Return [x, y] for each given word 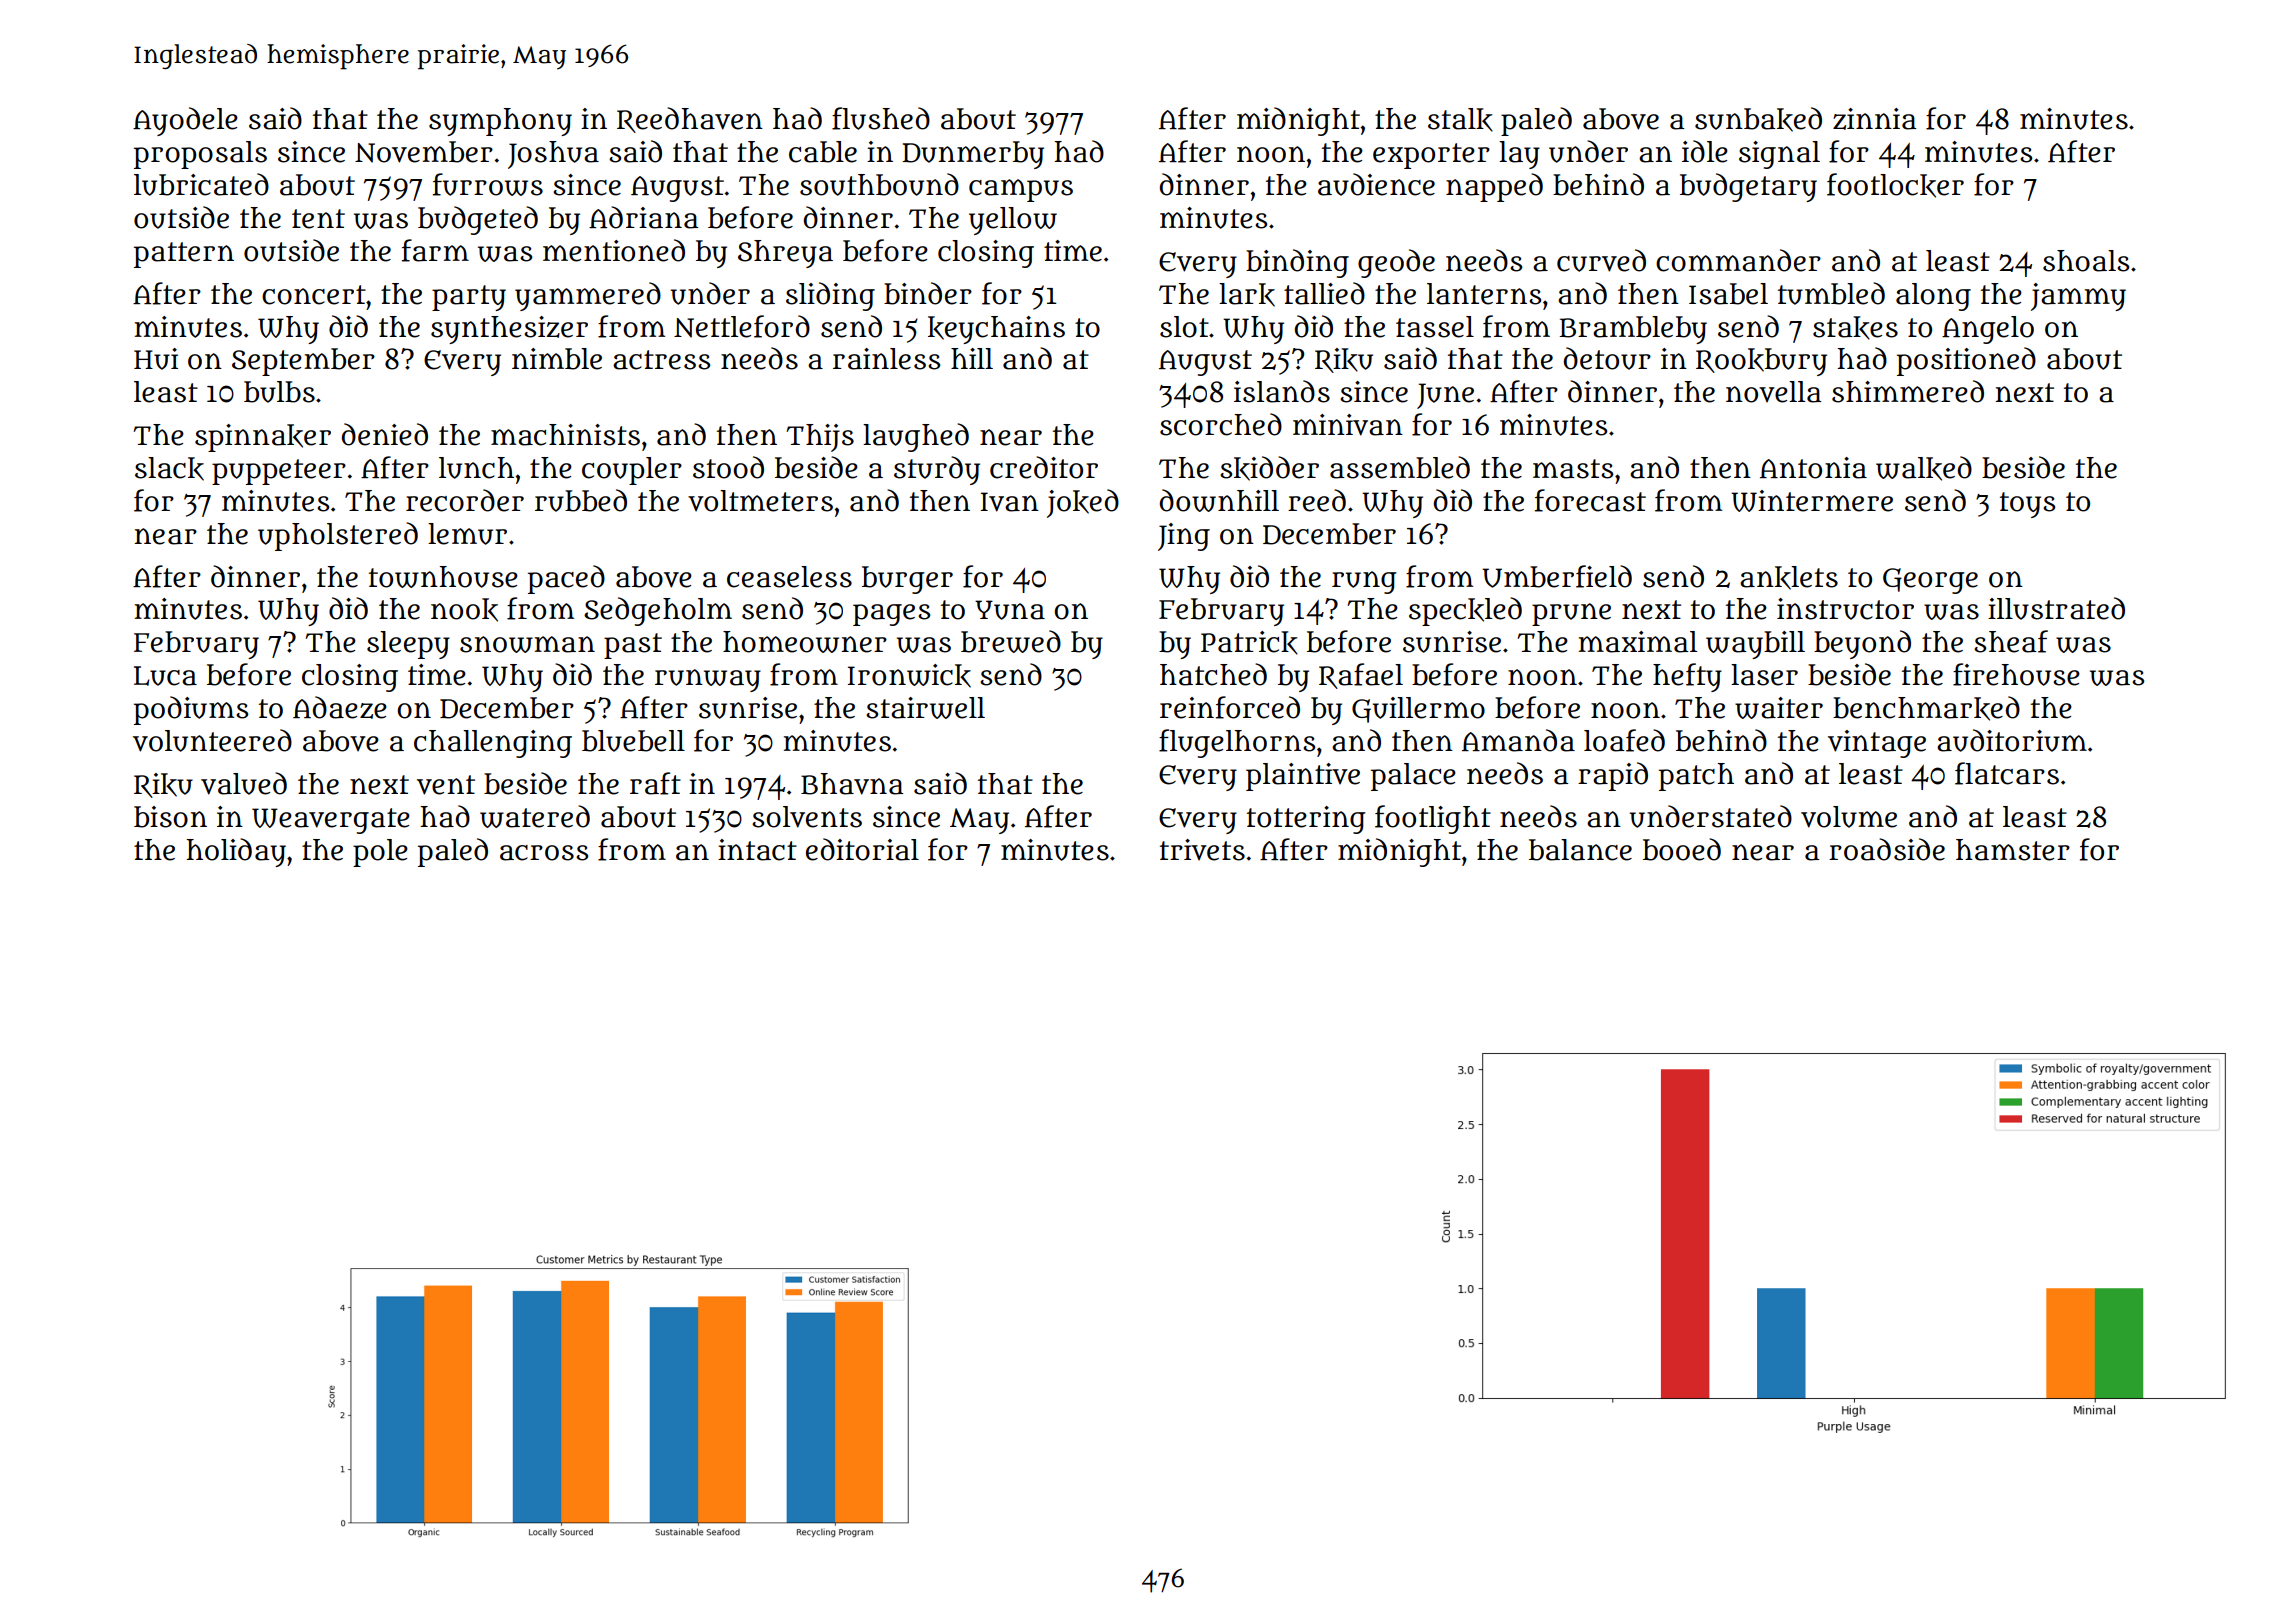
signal [1779, 155]
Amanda [1518, 740]
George [1930, 581]
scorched [1221, 424]
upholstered [338, 536]
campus [1021, 190]
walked [1924, 468]
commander [1738, 260]
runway [708, 680]
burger [907, 580]
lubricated [201, 184]
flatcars [2007, 773]
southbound [879, 184]
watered [535, 816]
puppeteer [279, 472]
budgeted [478, 220]
